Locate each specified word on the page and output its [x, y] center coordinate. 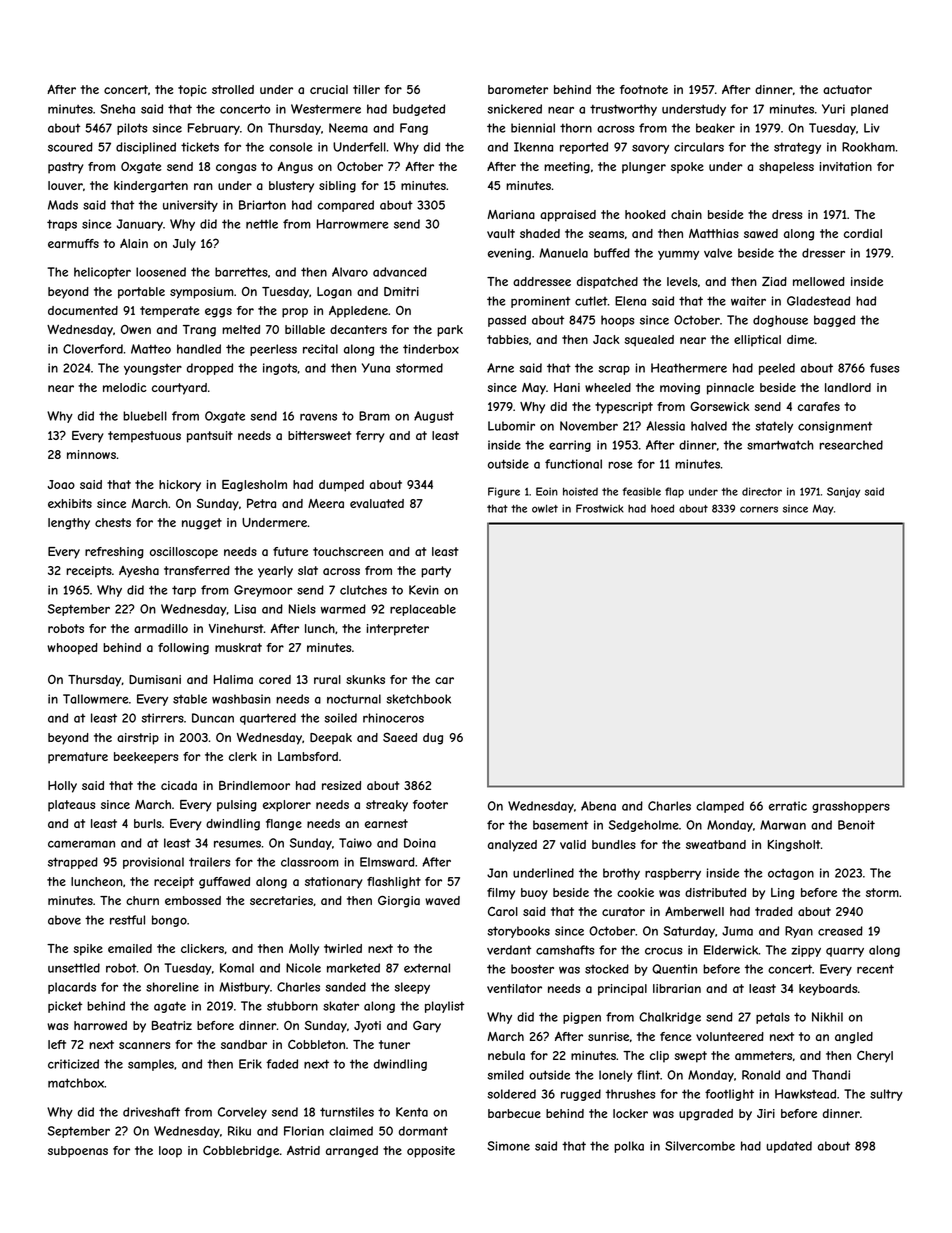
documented [83, 310]
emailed [130, 948]
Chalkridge [670, 1018]
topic [192, 91]
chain [686, 214]
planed [869, 110]
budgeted [419, 110]
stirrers [162, 718]
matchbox [76, 1083]
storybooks [518, 932]
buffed [612, 253]
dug [433, 739]
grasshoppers [851, 807]
